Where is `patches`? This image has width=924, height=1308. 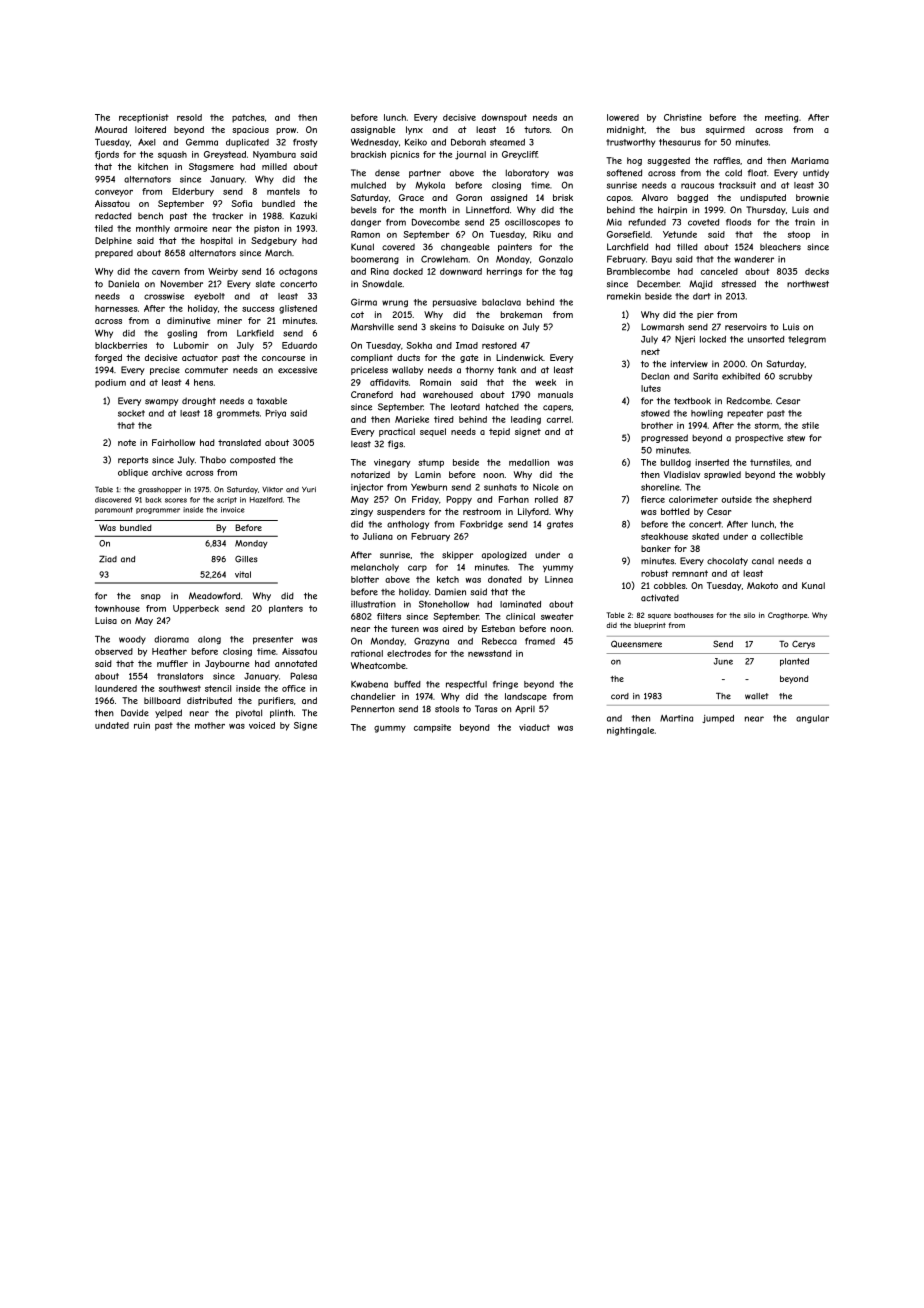 patches is located at coordinates (248, 118).
